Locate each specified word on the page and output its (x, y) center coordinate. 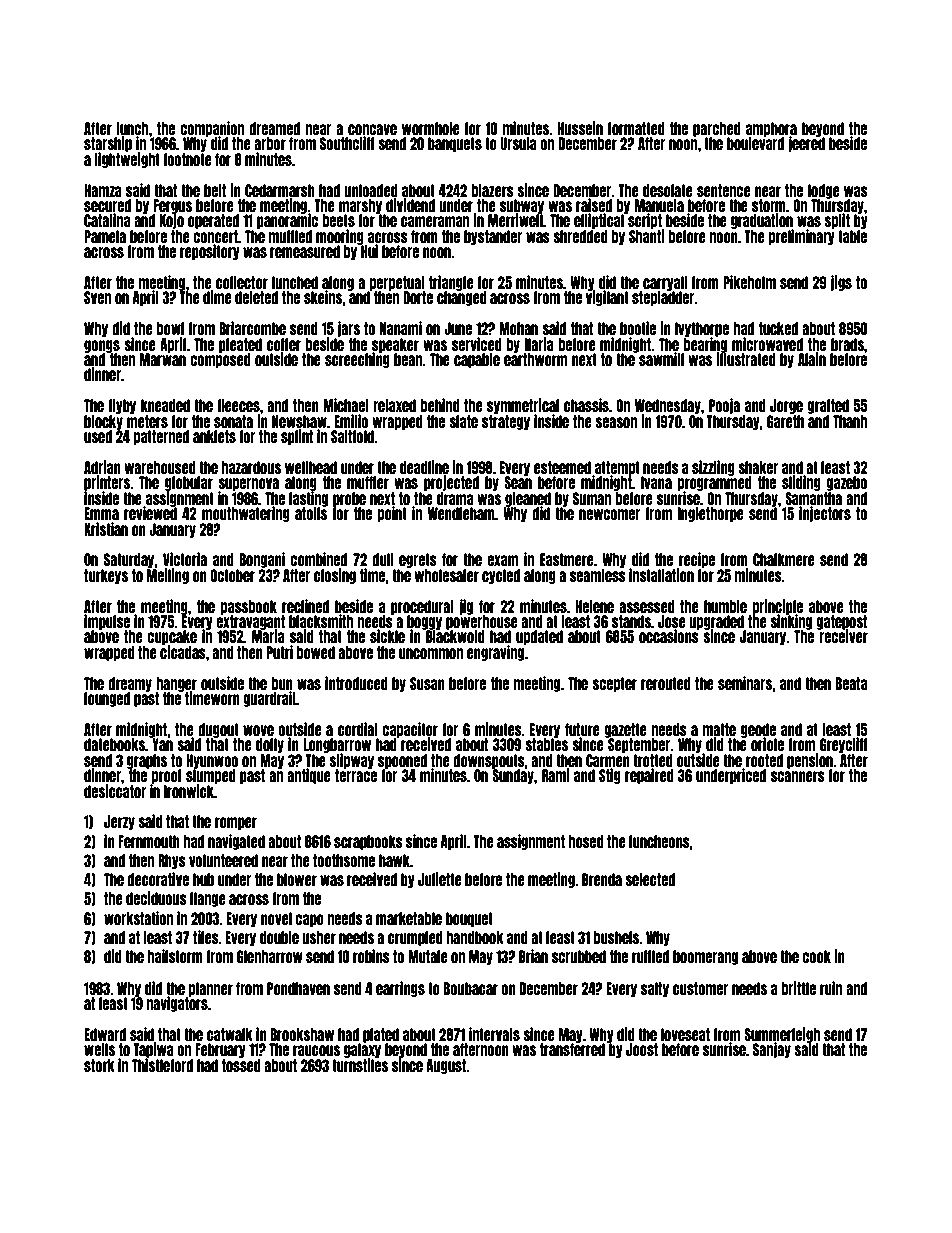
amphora (771, 129)
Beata (852, 683)
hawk (394, 860)
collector (242, 282)
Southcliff (347, 143)
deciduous (156, 898)
